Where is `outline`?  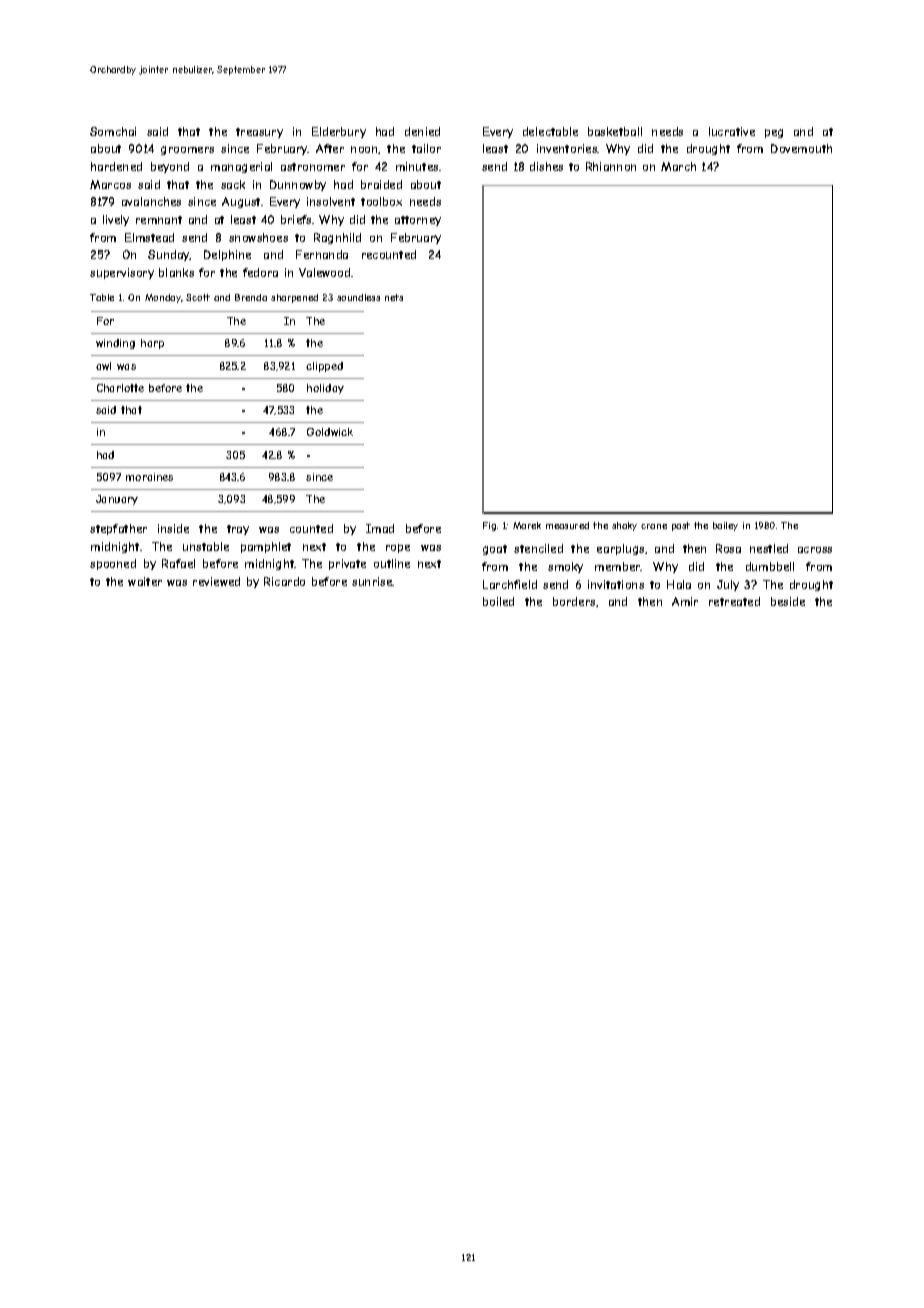
outline is located at coordinates (392, 563).
